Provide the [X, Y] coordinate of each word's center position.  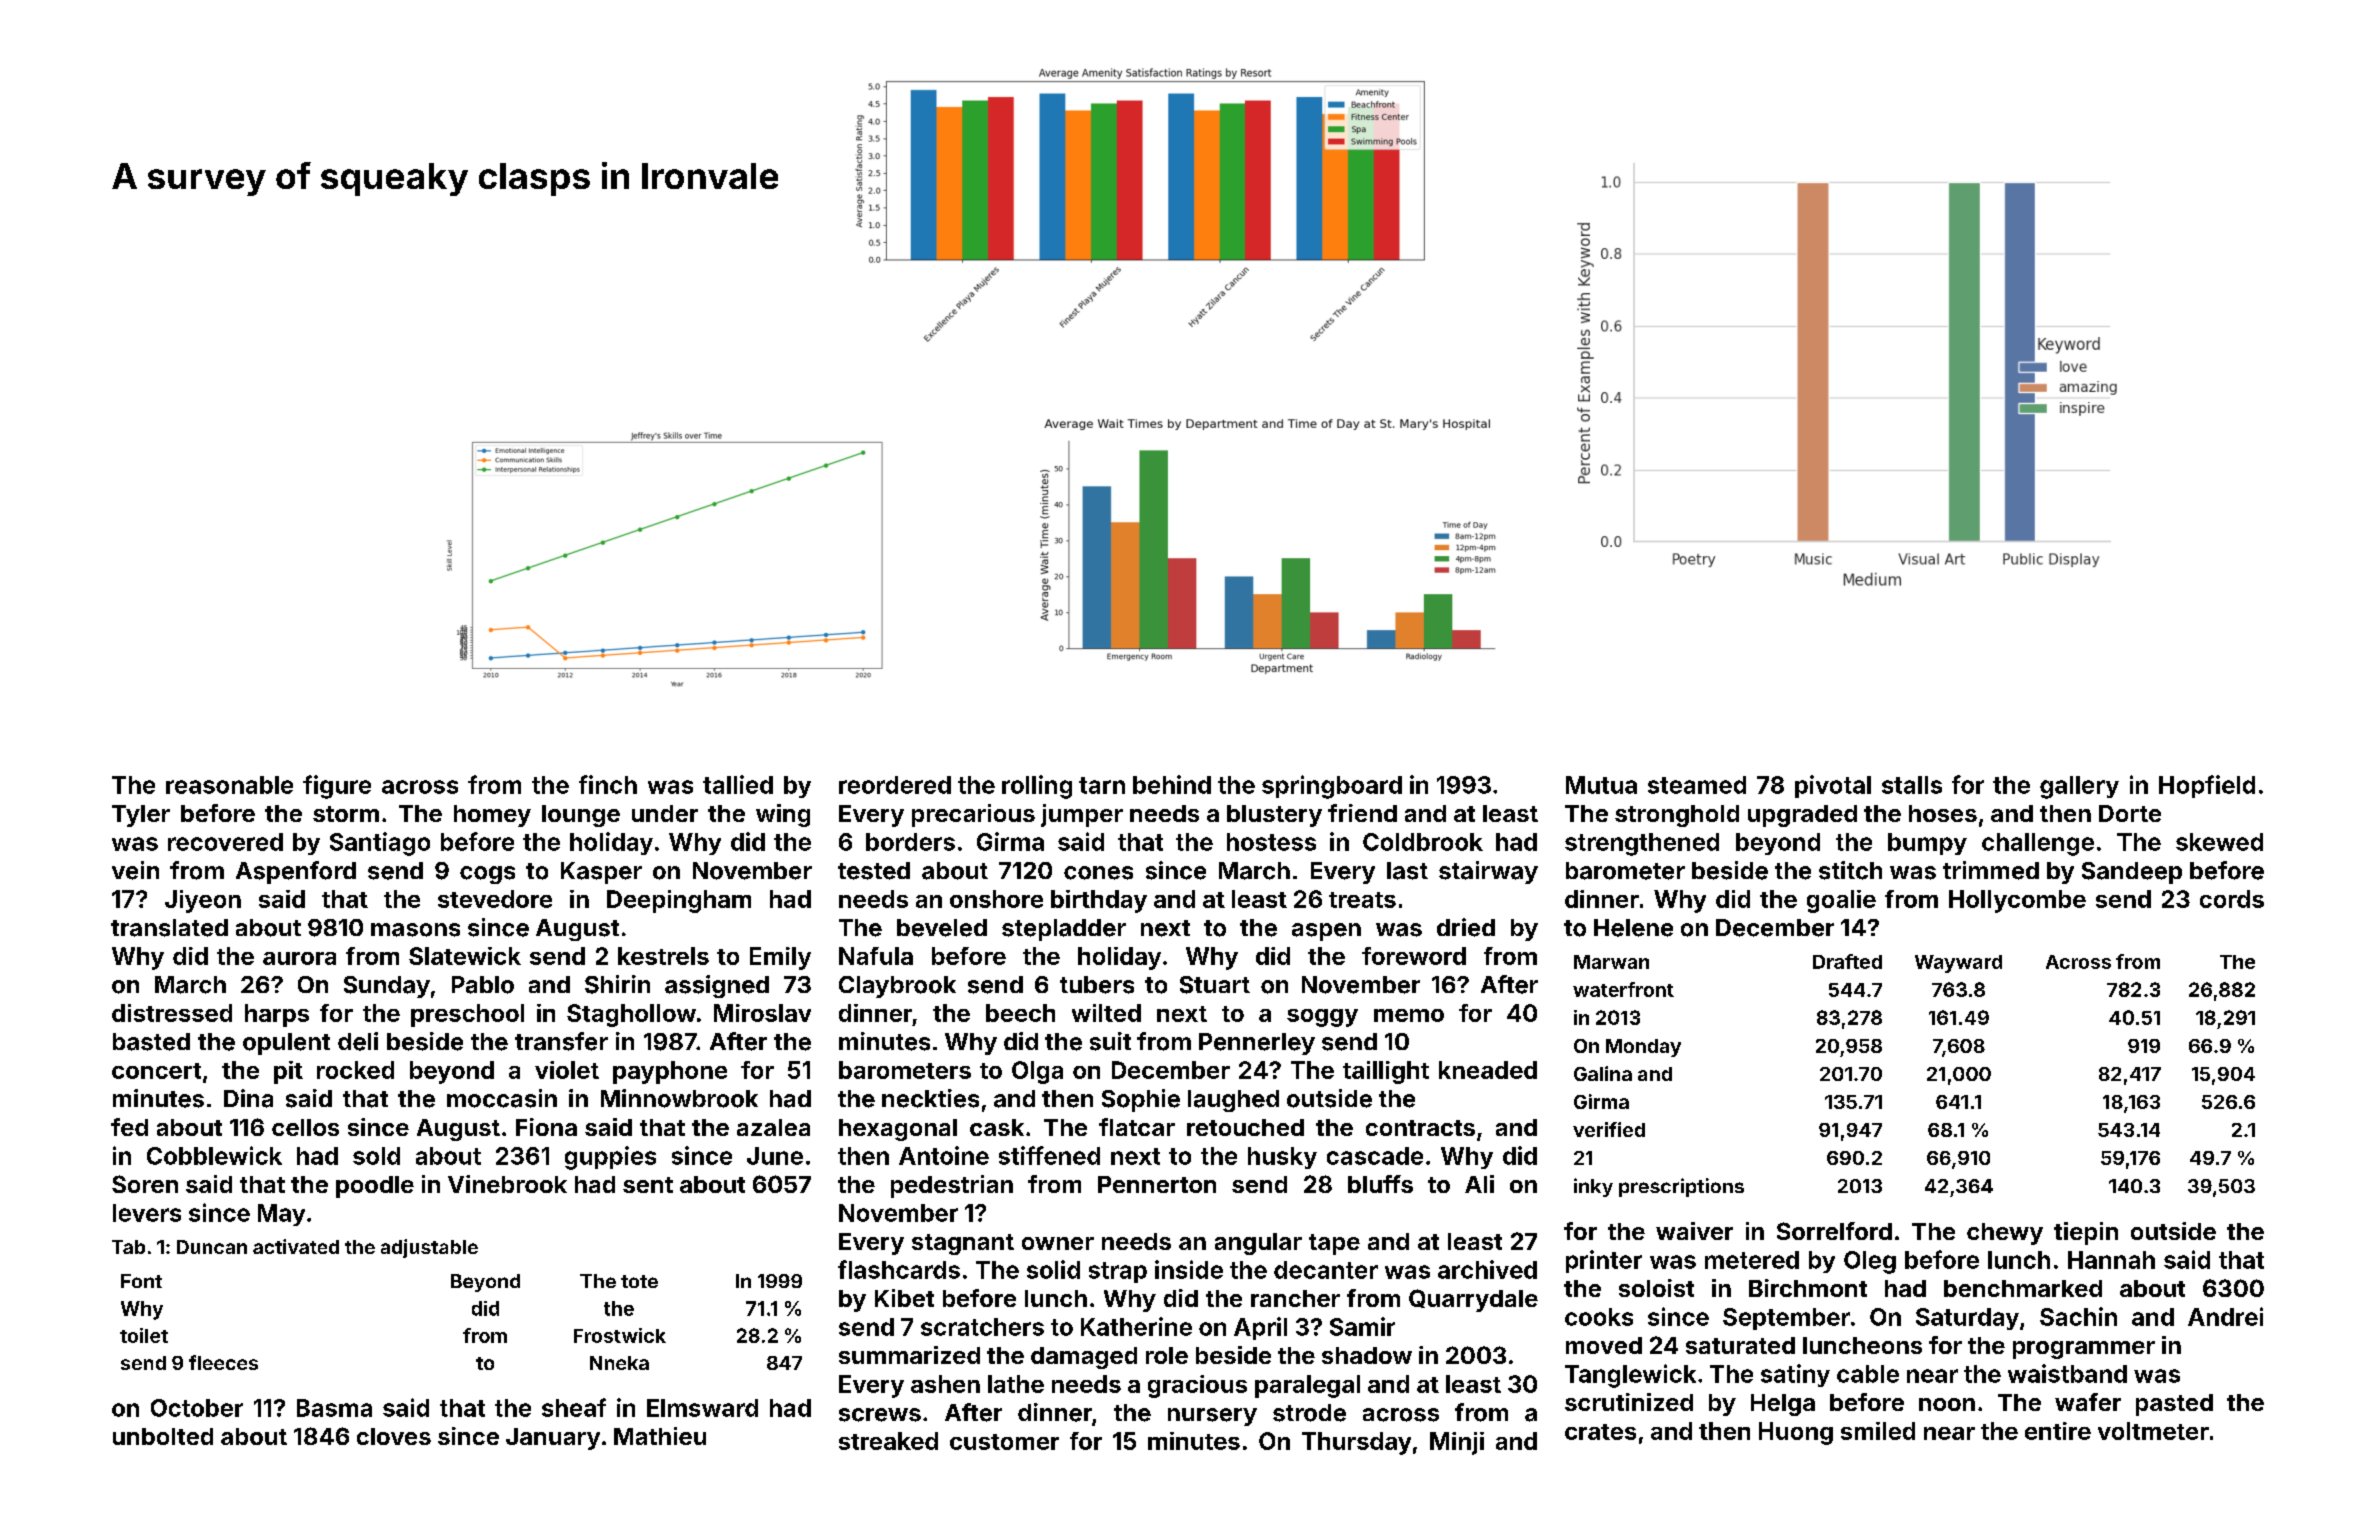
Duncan [212, 1247]
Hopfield [2207, 786]
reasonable [229, 785]
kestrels [663, 956]
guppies [610, 1158]
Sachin [2078, 1316]
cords [2232, 899]
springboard [1332, 787]
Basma [334, 1408]
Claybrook [897, 987]
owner [1058, 1243]
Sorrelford [1834, 1231]
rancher [1295, 1298]
